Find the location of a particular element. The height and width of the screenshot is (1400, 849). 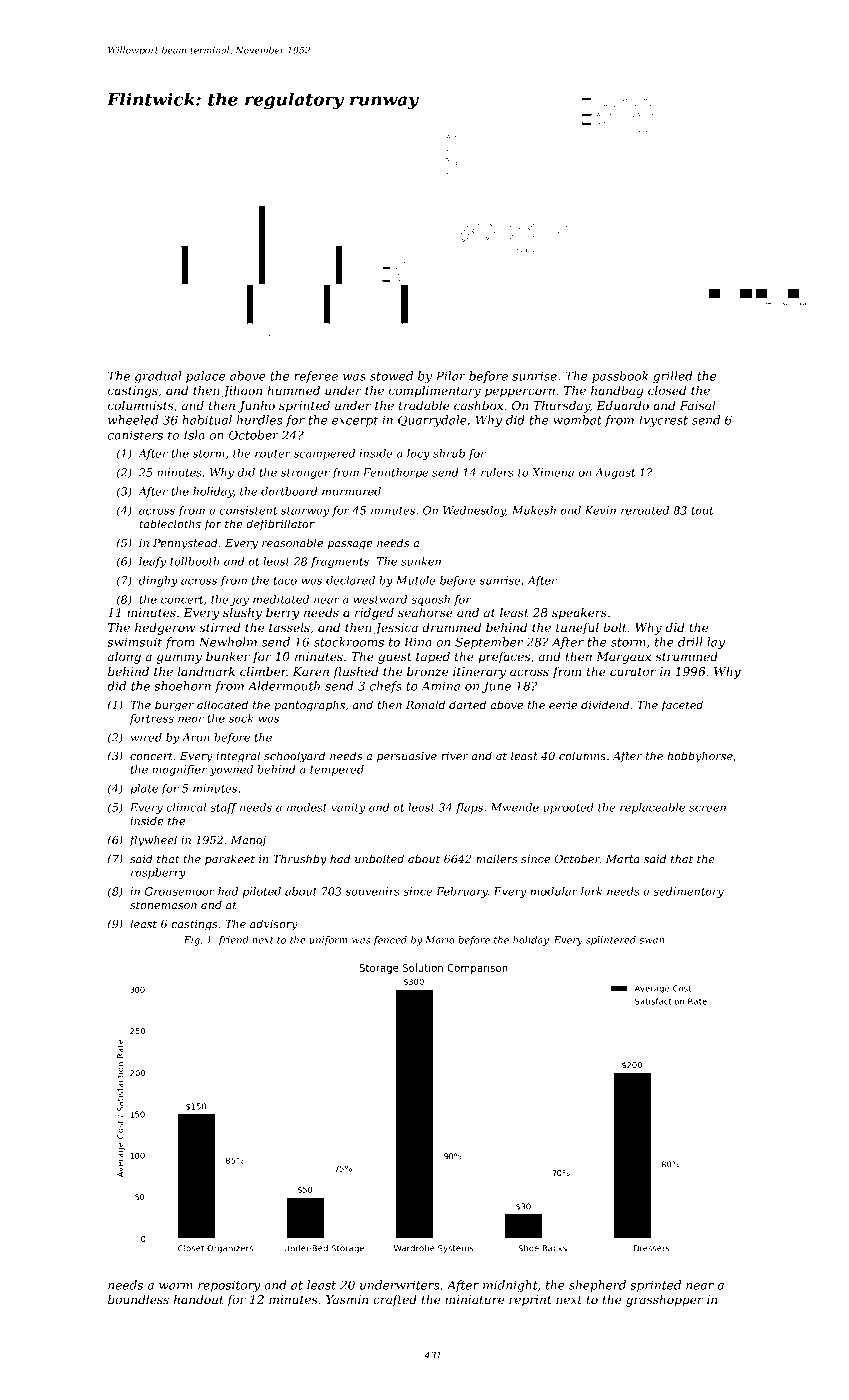

curator is located at coordinates (633, 672).
